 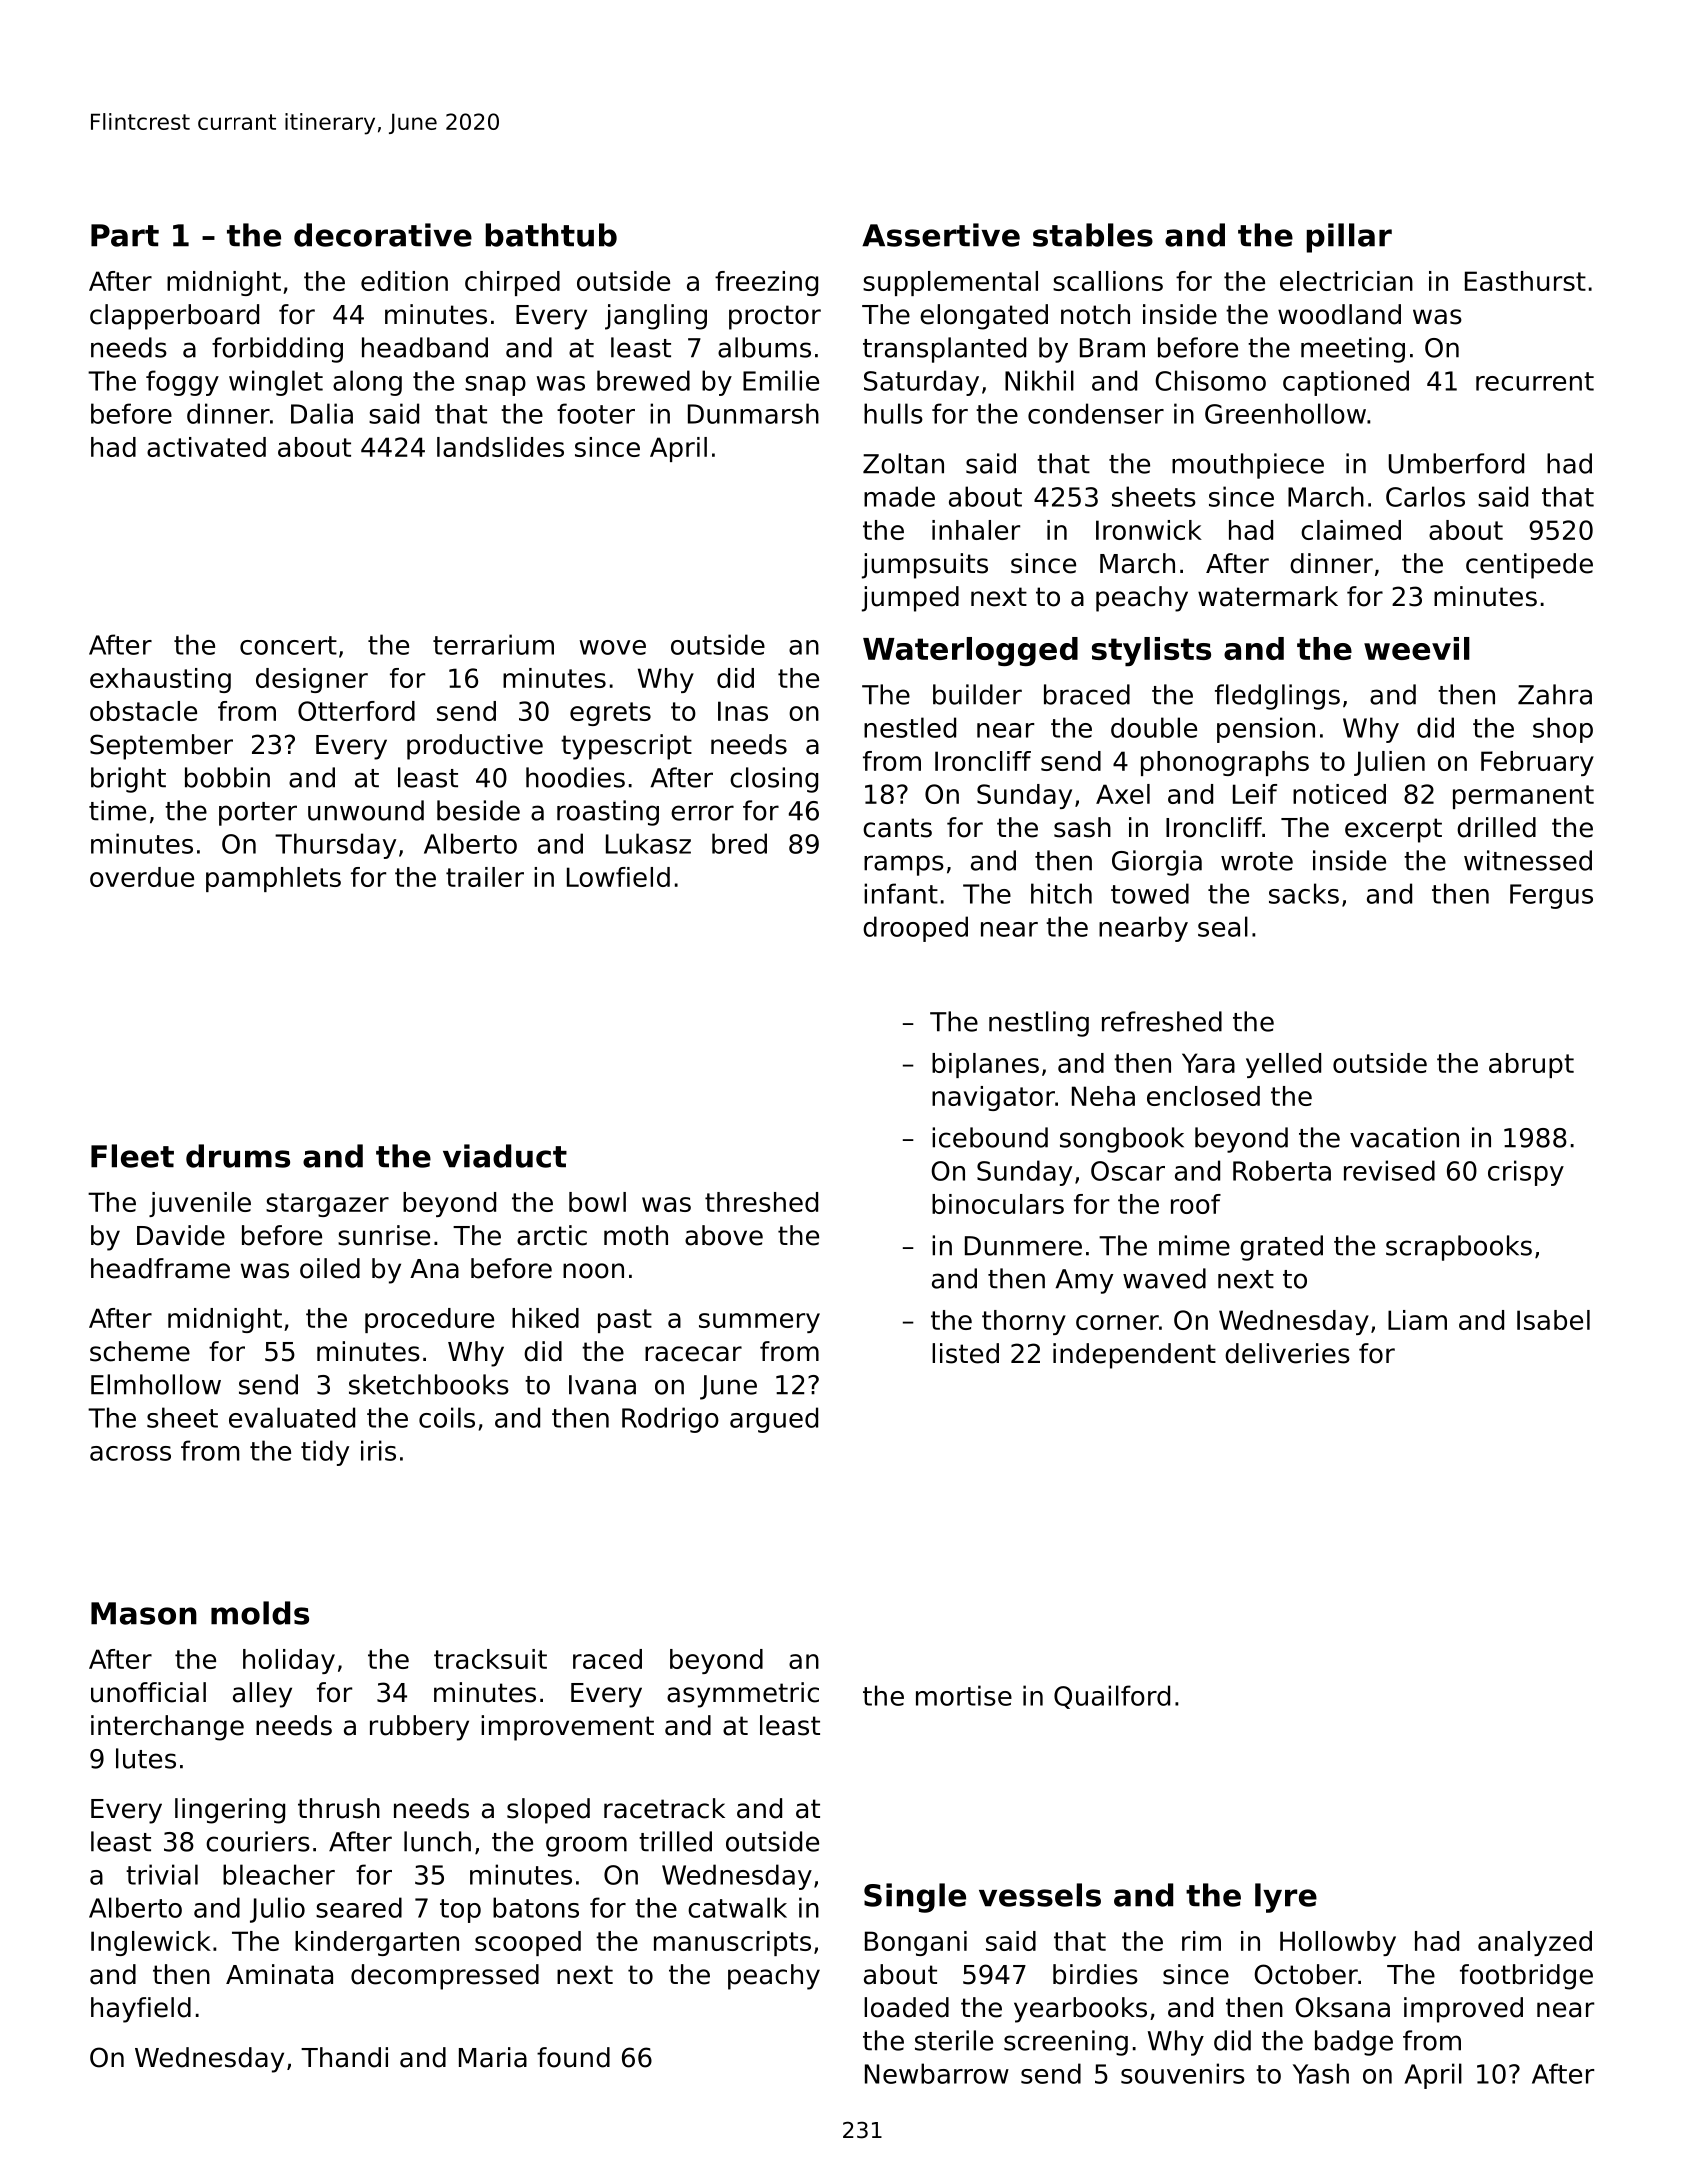 What do you see at coordinates (998, 1204) in the screenshot?
I see `binoculars` at bounding box center [998, 1204].
